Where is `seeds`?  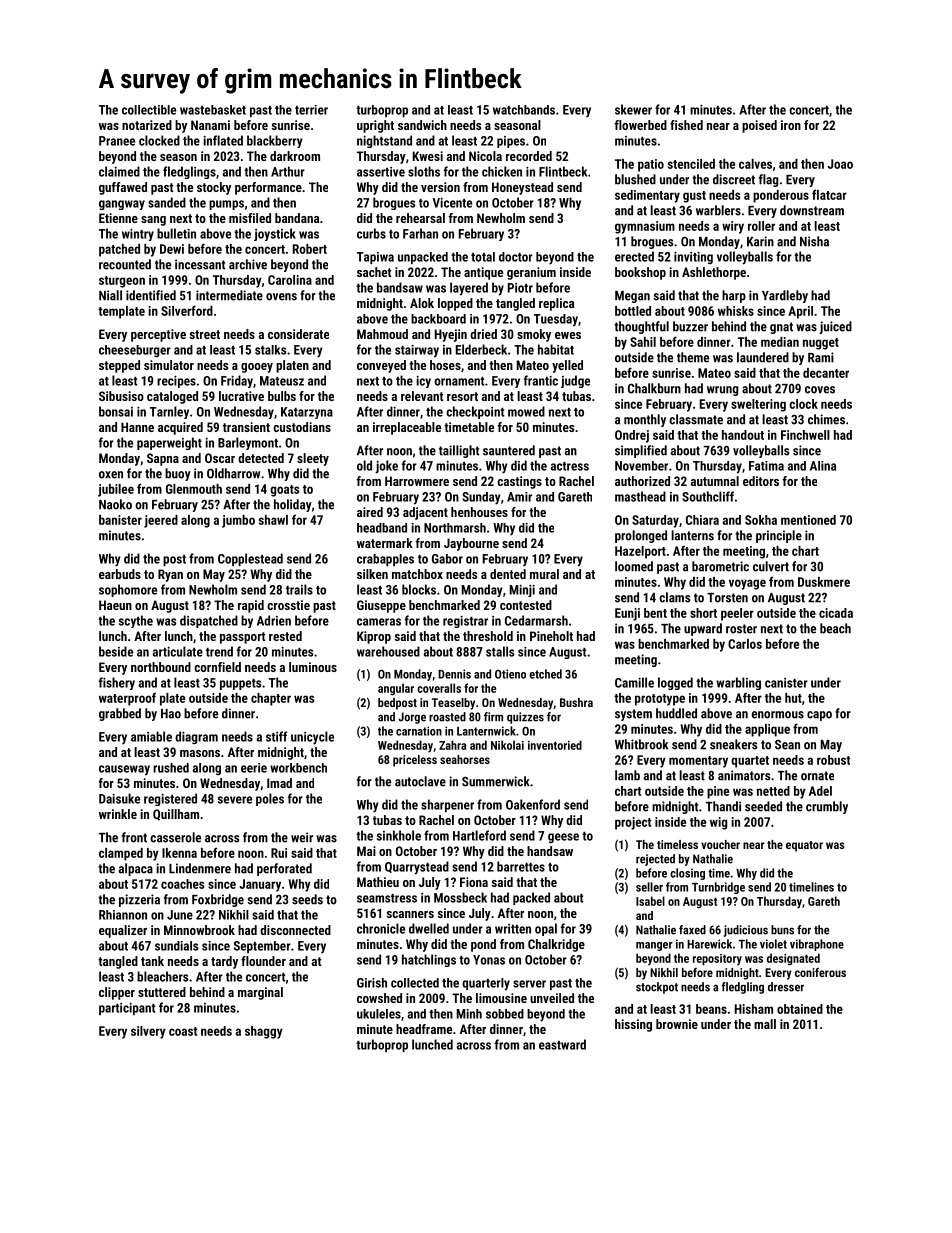
seeds is located at coordinates (307, 899).
